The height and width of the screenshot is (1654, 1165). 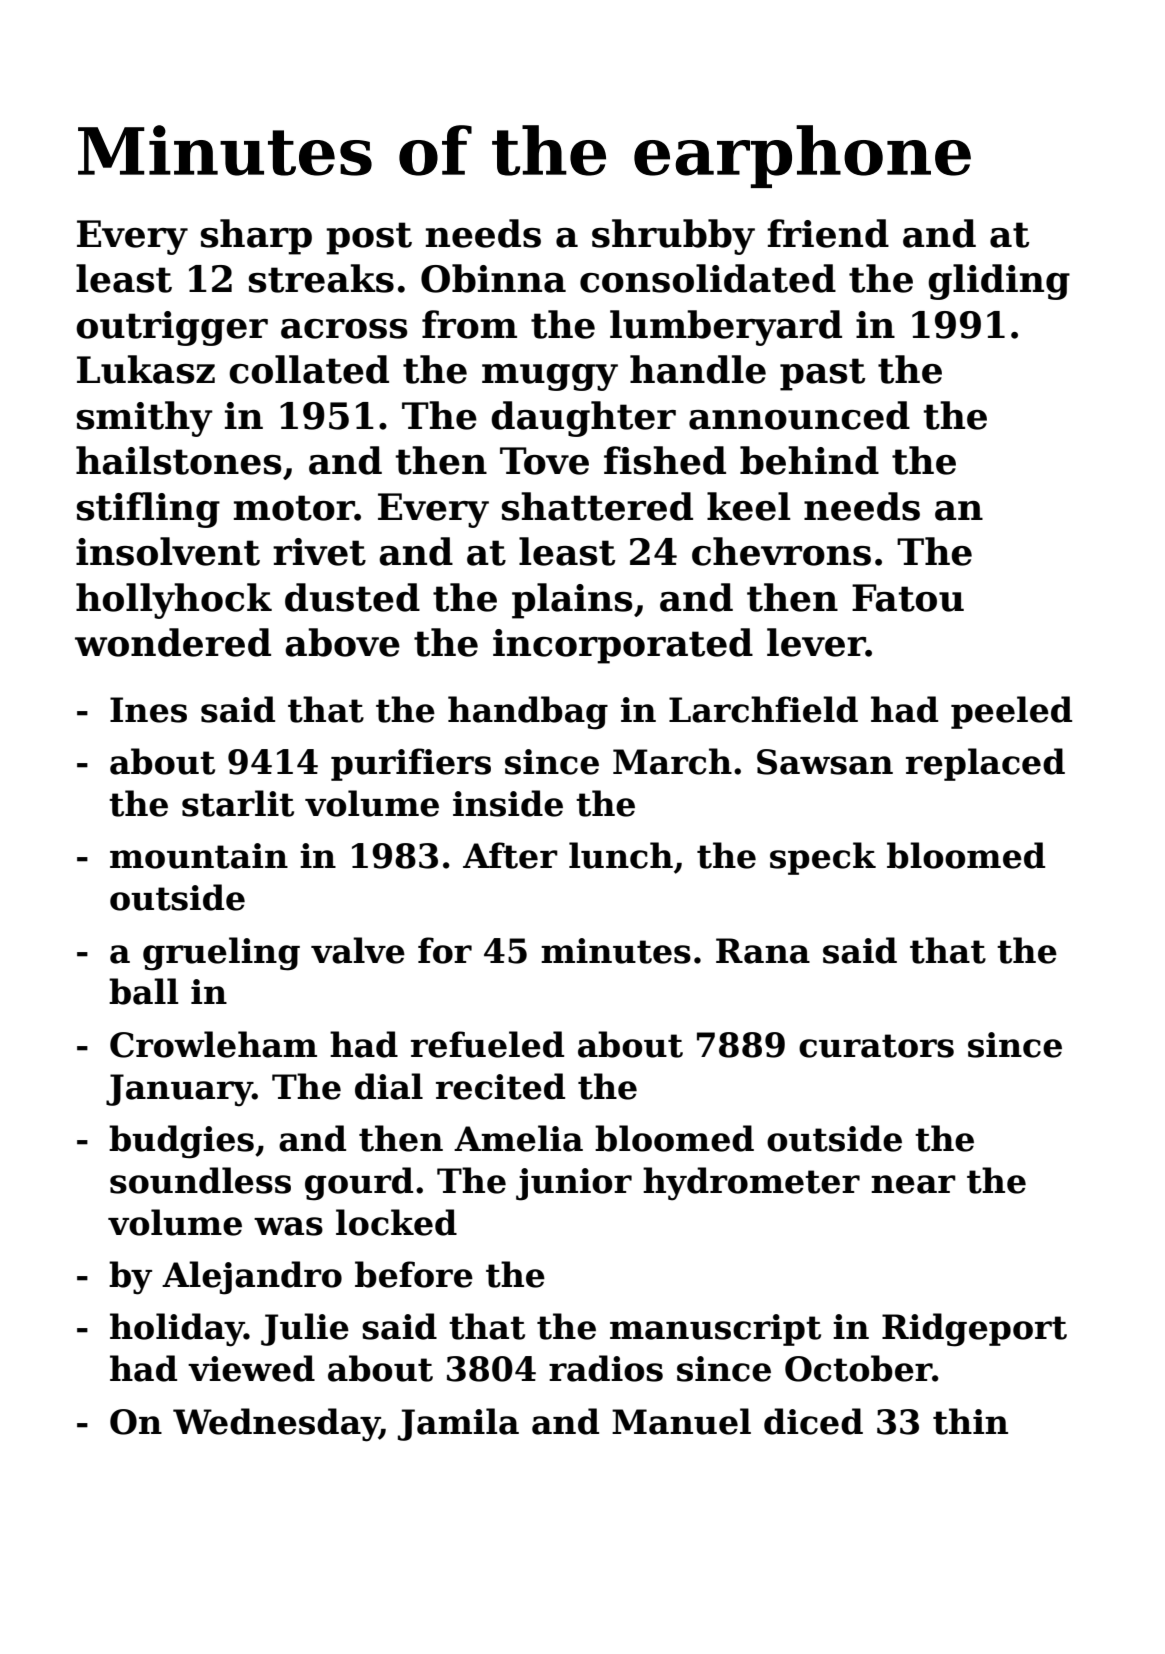 What do you see at coordinates (623, 646) in the screenshot?
I see `incorporated` at bounding box center [623, 646].
